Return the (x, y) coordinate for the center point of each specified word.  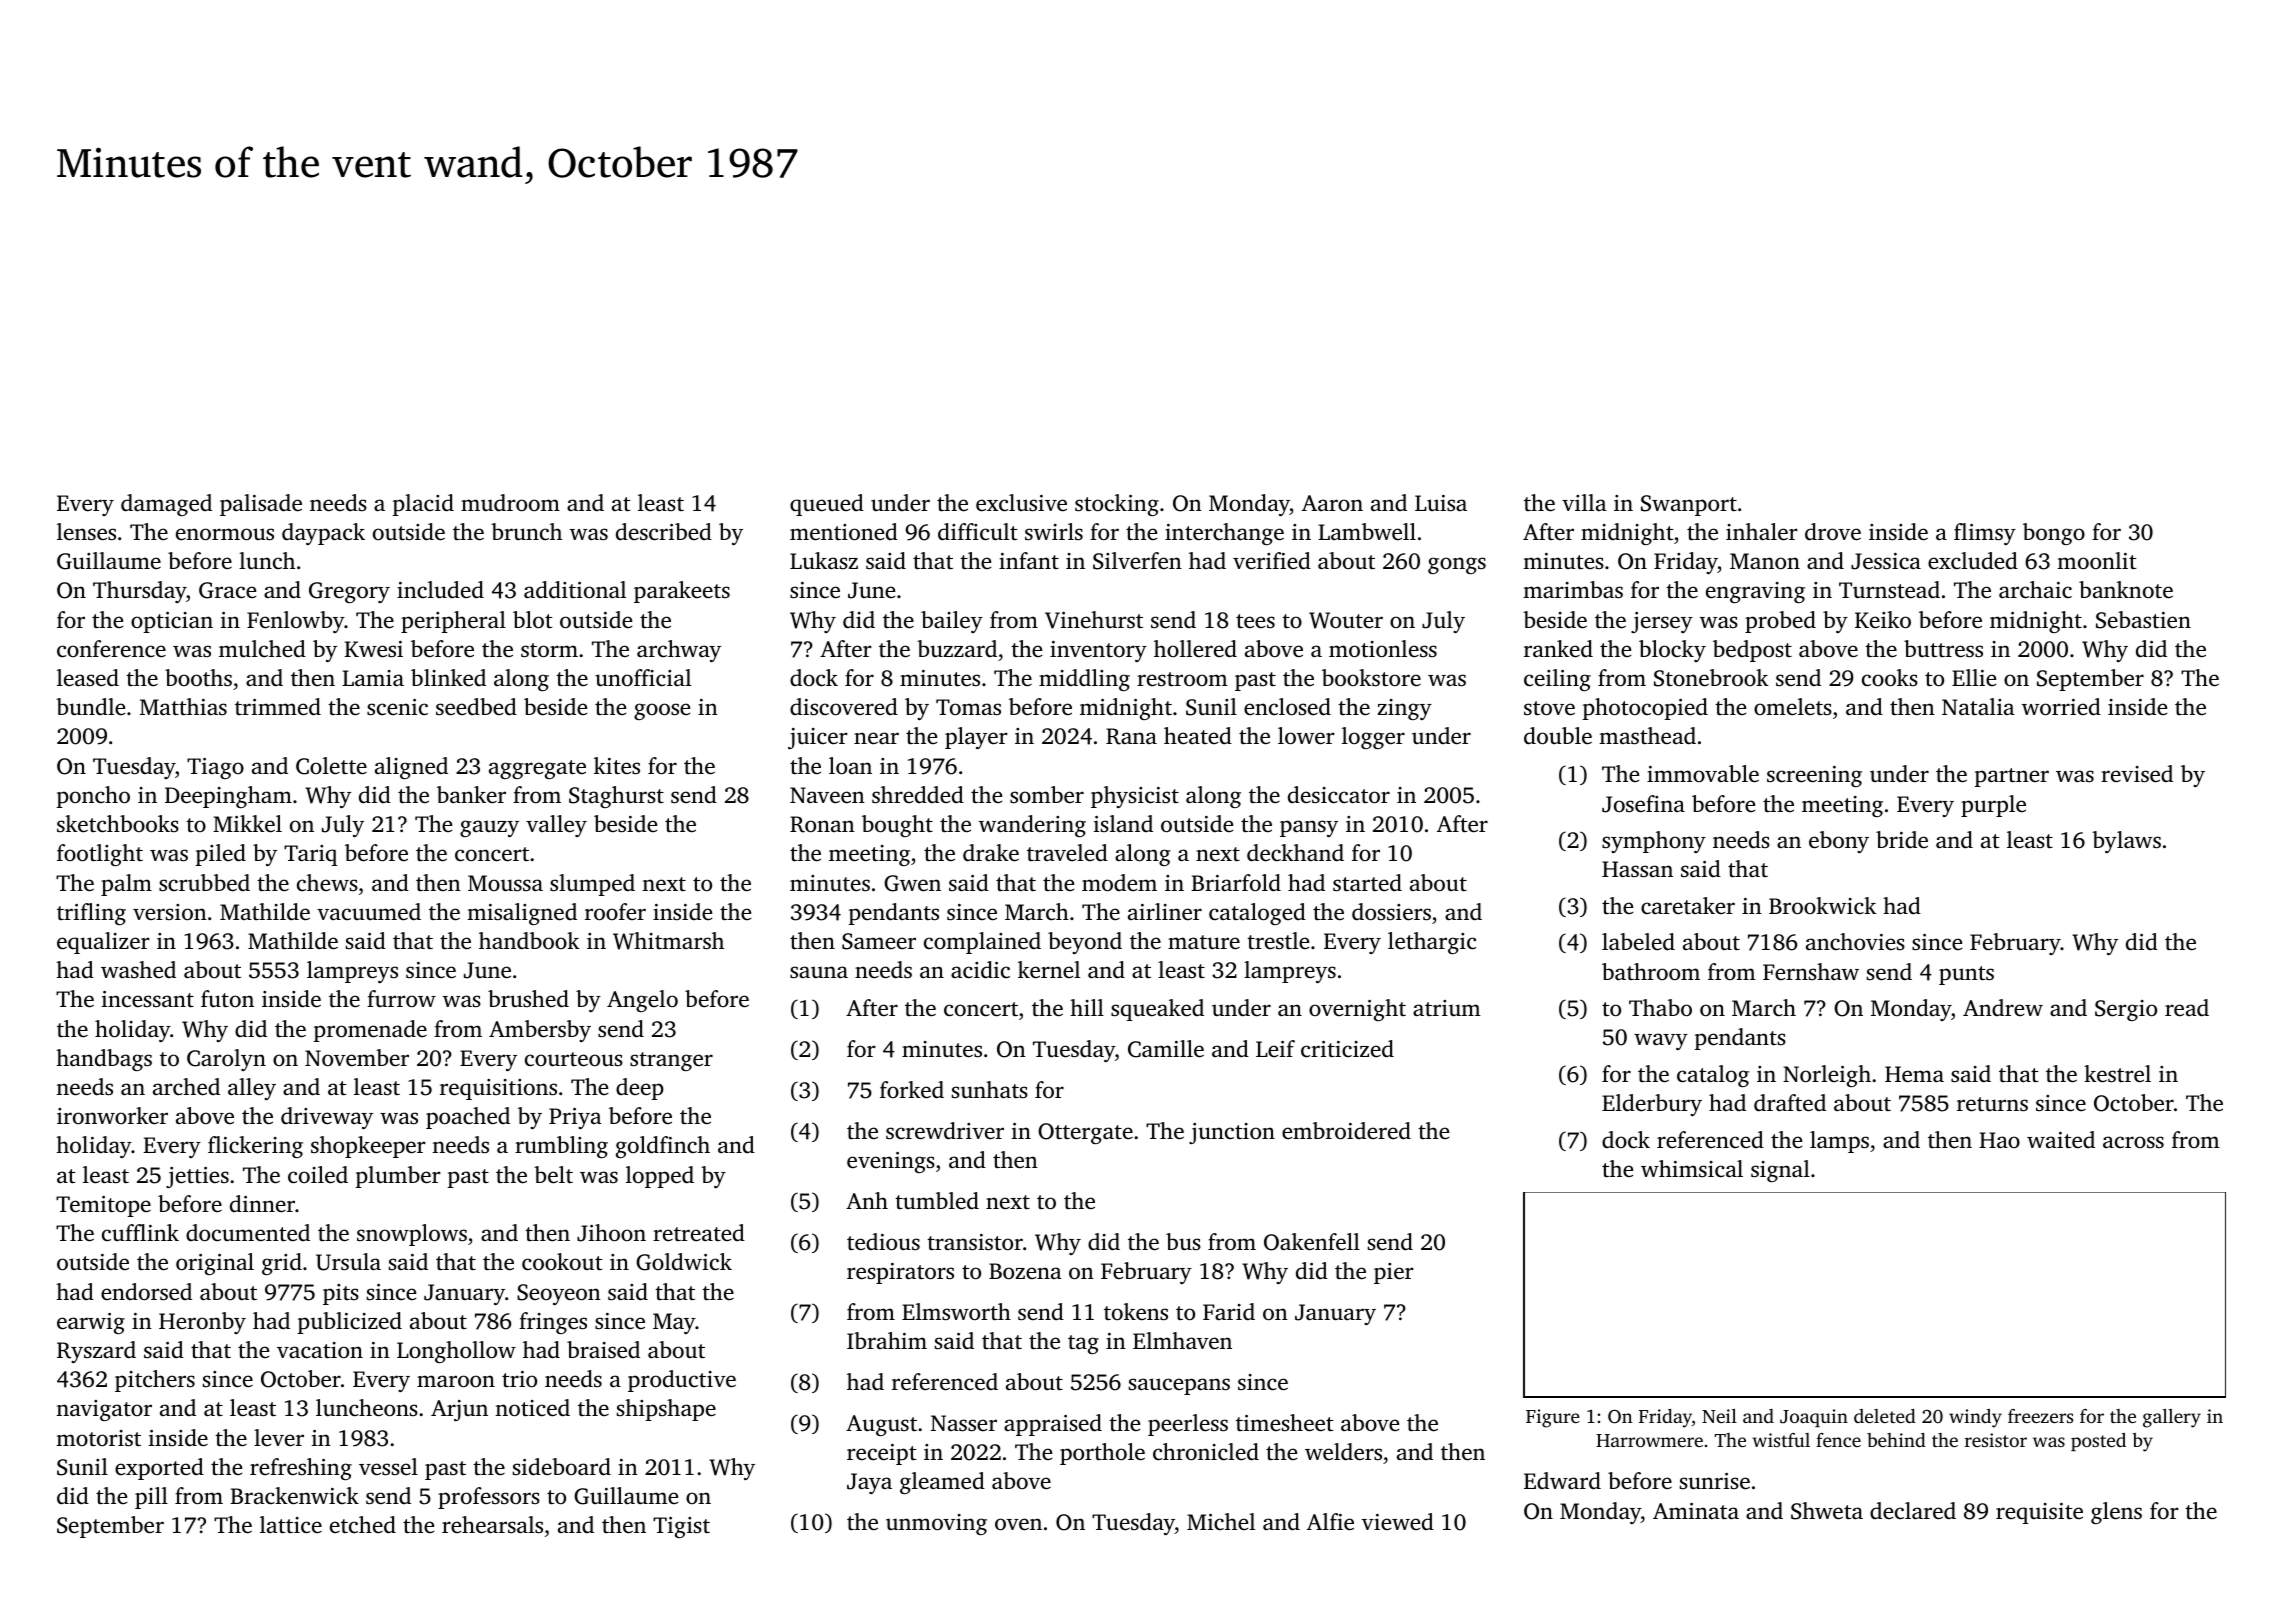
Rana (1131, 736)
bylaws (2126, 842)
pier (1394, 1273)
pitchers (155, 1381)
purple (1993, 806)
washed (138, 970)
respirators (900, 1273)
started (1367, 883)
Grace (227, 590)
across (2133, 1142)
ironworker (112, 1115)
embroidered (1346, 1131)
